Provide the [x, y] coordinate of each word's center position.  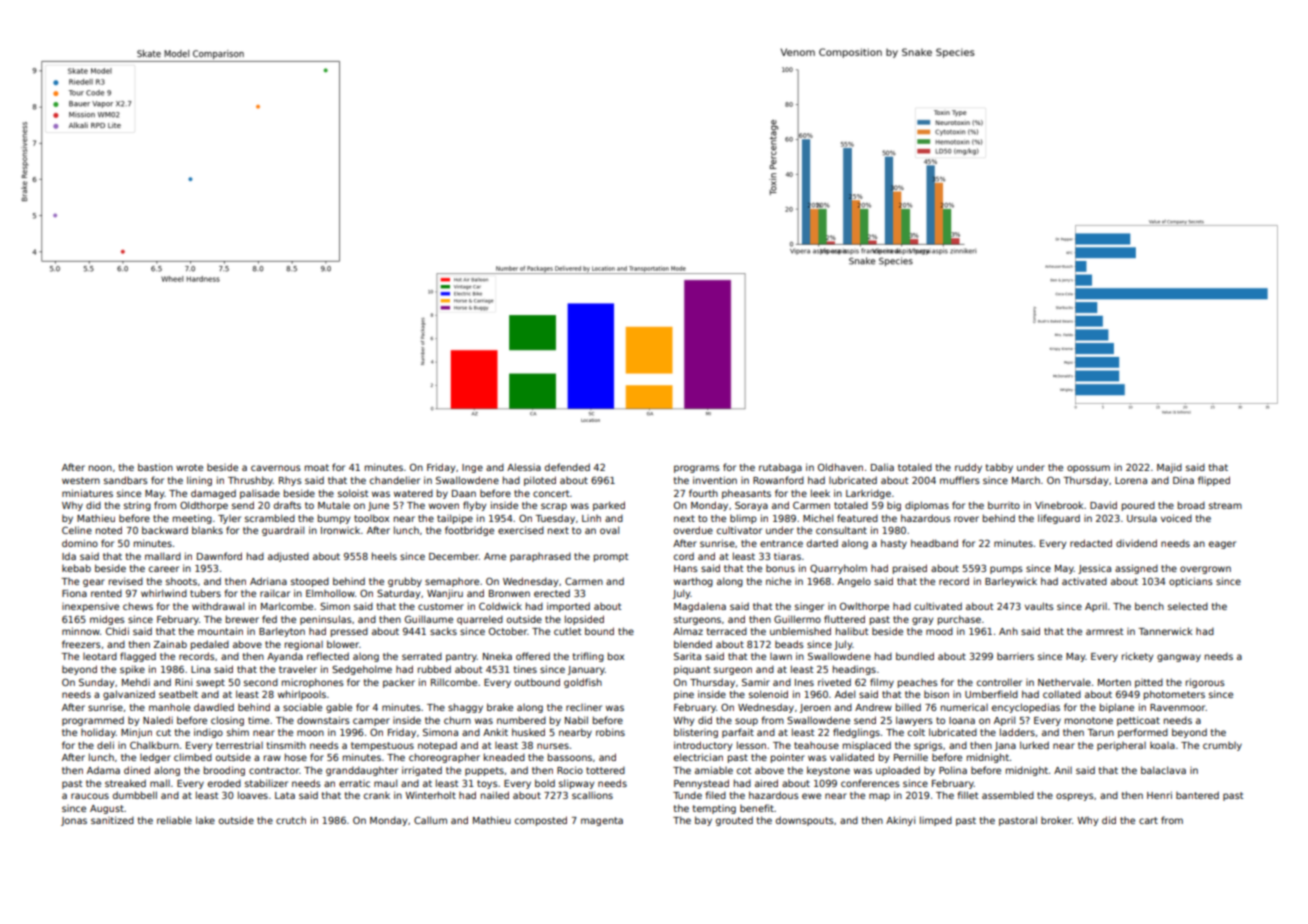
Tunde [687, 795]
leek [820, 493]
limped [936, 821]
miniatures [87, 493]
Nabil [576, 720]
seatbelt [178, 694]
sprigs [928, 746]
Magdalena [700, 607]
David [1103, 505]
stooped [310, 582]
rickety [1137, 657]
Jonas [74, 821]
